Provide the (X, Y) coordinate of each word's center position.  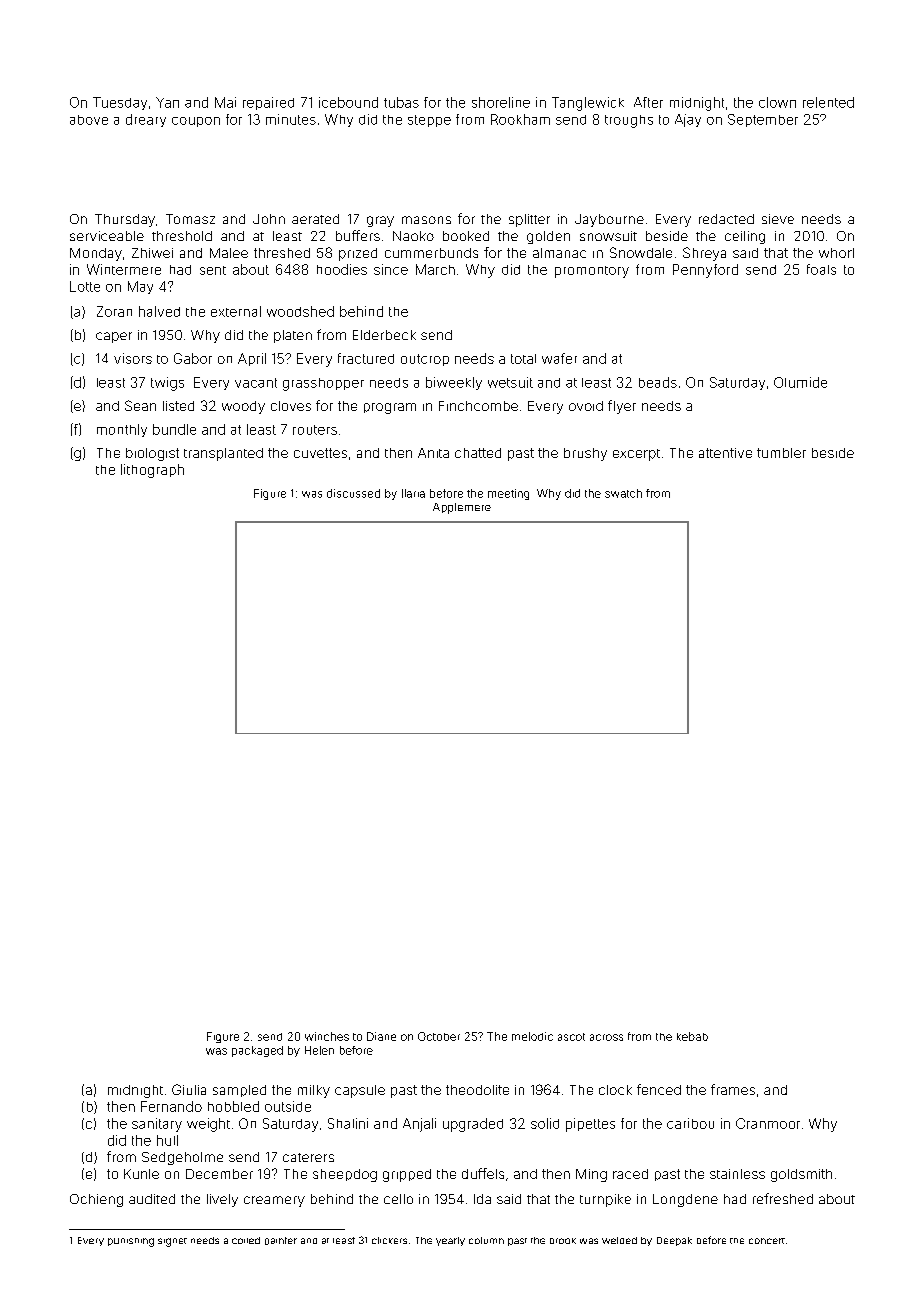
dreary (146, 120)
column (486, 1240)
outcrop (425, 360)
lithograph (152, 471)
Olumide (800, 382)
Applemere (462, 508)
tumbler (781, 453)
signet (172, 1242)
